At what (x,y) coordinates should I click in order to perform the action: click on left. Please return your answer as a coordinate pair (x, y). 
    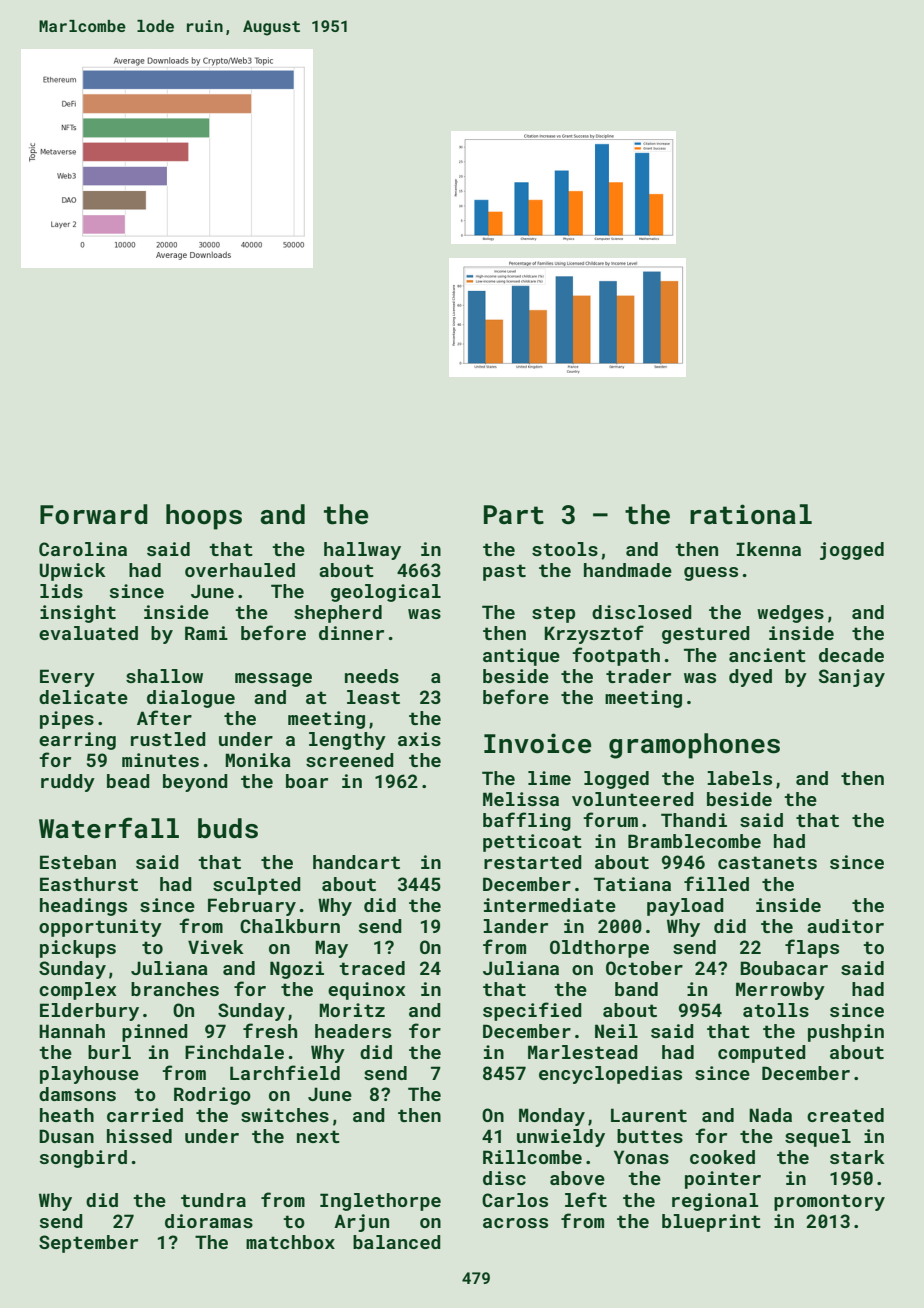
    Looking at the image, I should click on (586, 1199).
